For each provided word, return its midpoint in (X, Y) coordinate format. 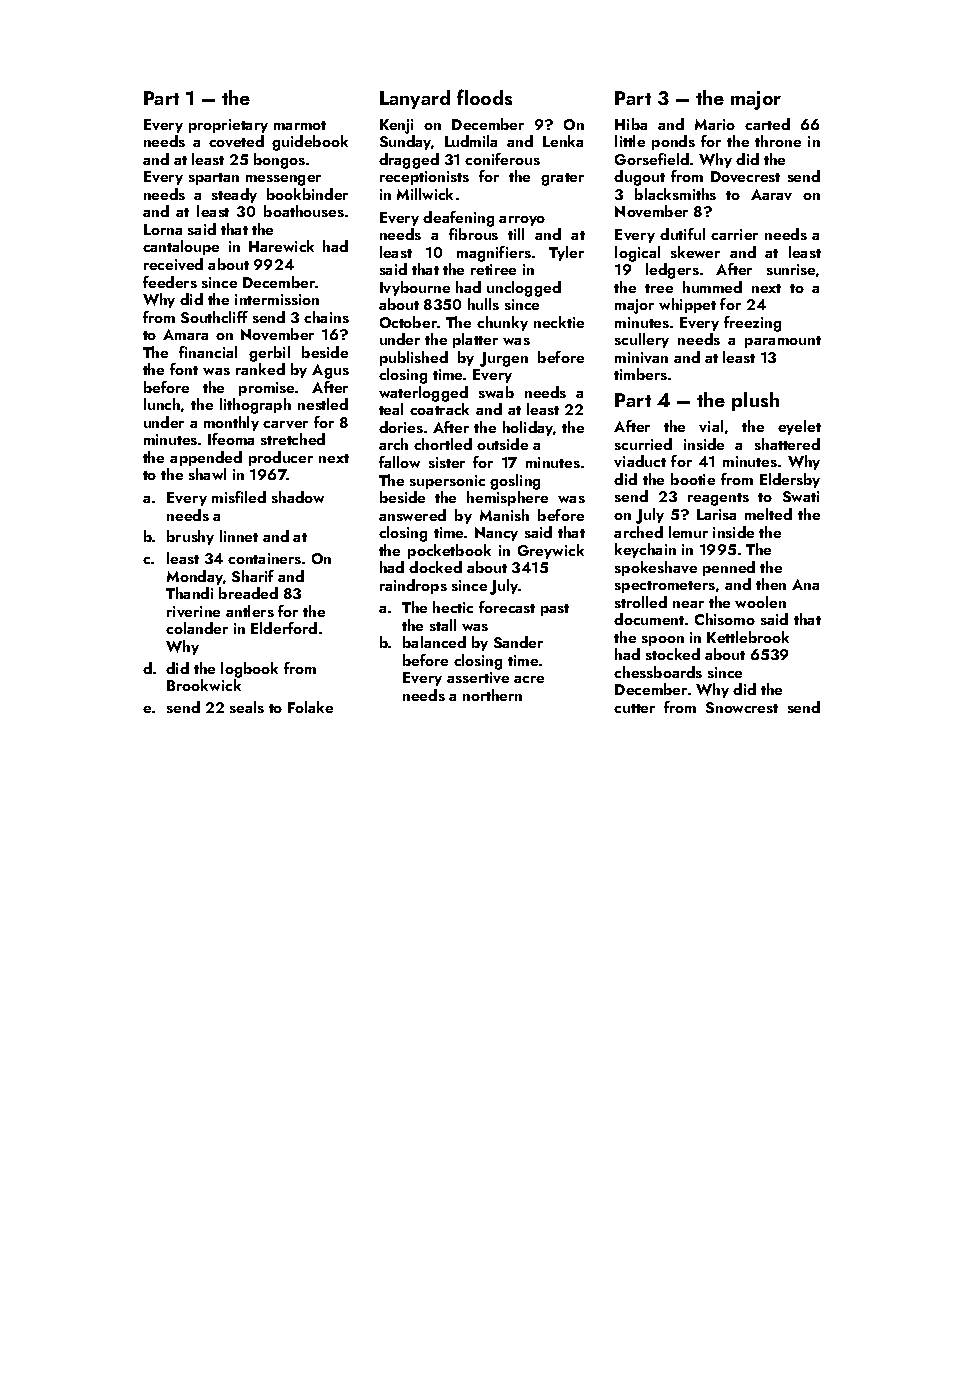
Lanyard (415, 99)
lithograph (255, 406)
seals (247, 707)
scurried (643, 444)
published (414, 358)
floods (484, 97)
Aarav (771, 194)
